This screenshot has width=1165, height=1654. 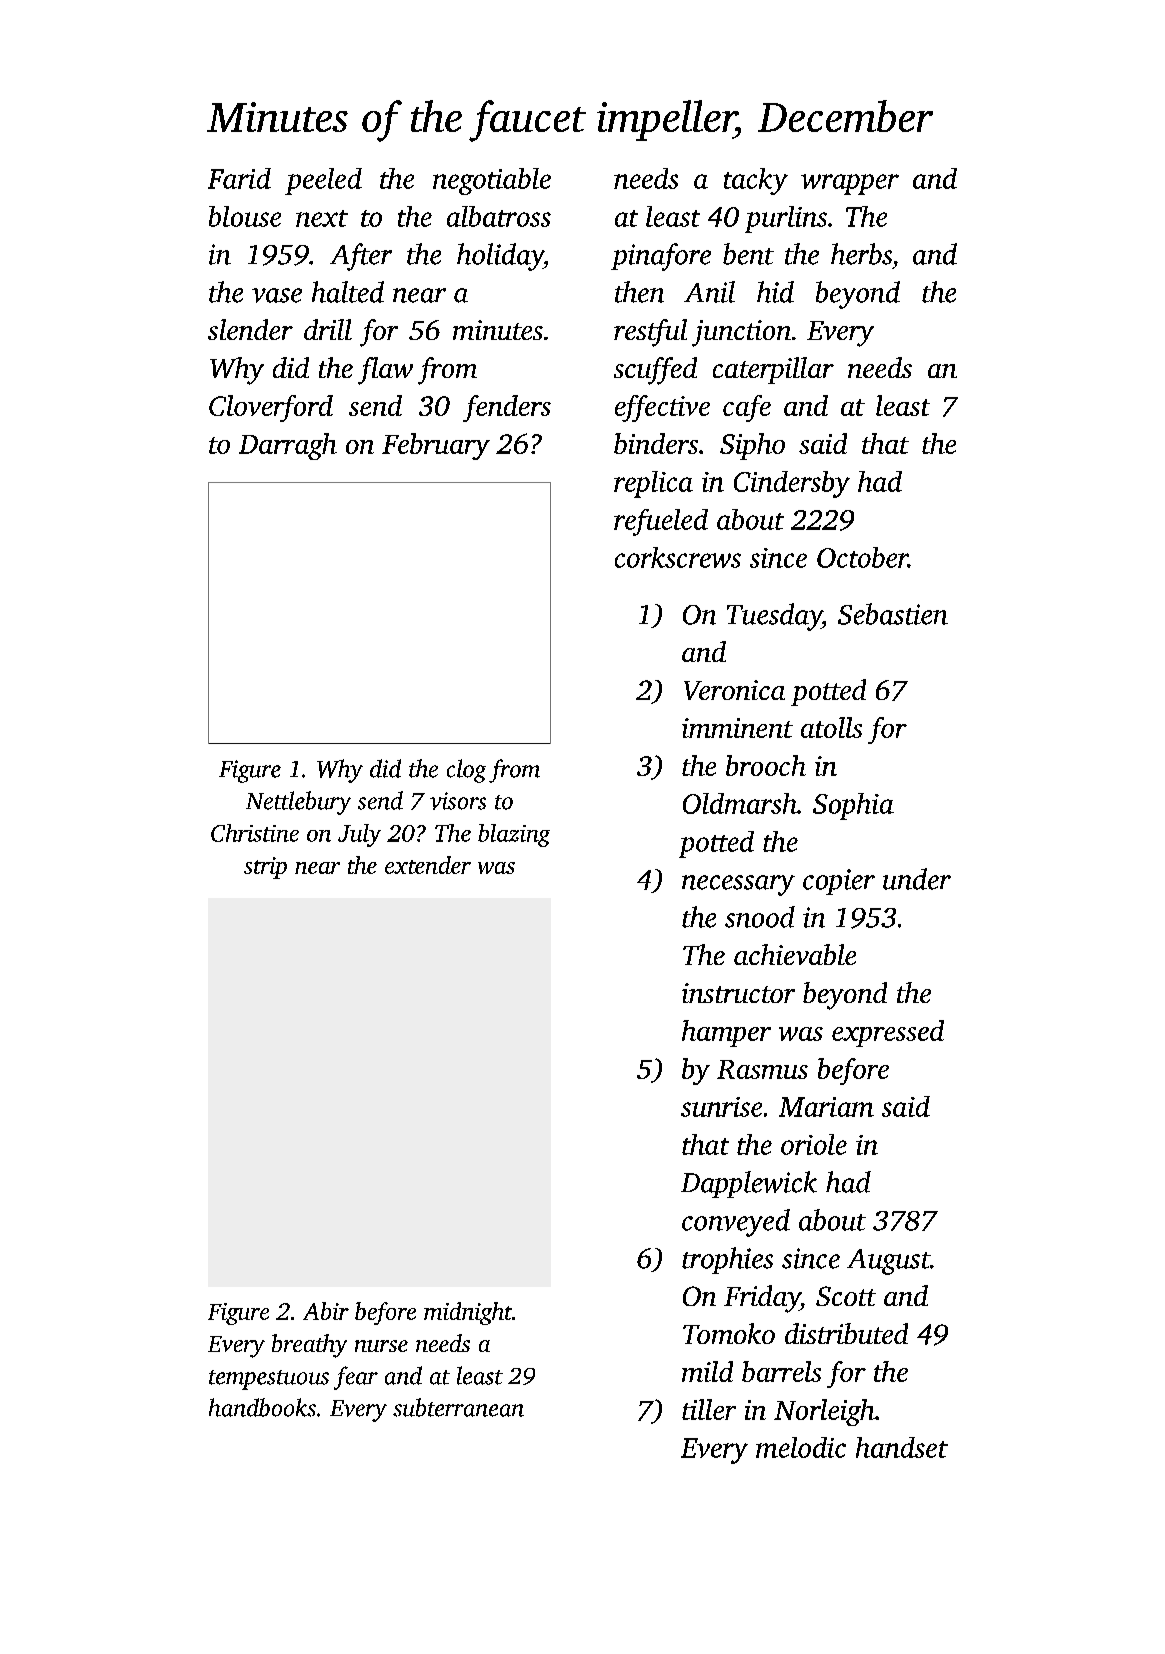 I want to click on tiller, so click(x=709, y=1409).
